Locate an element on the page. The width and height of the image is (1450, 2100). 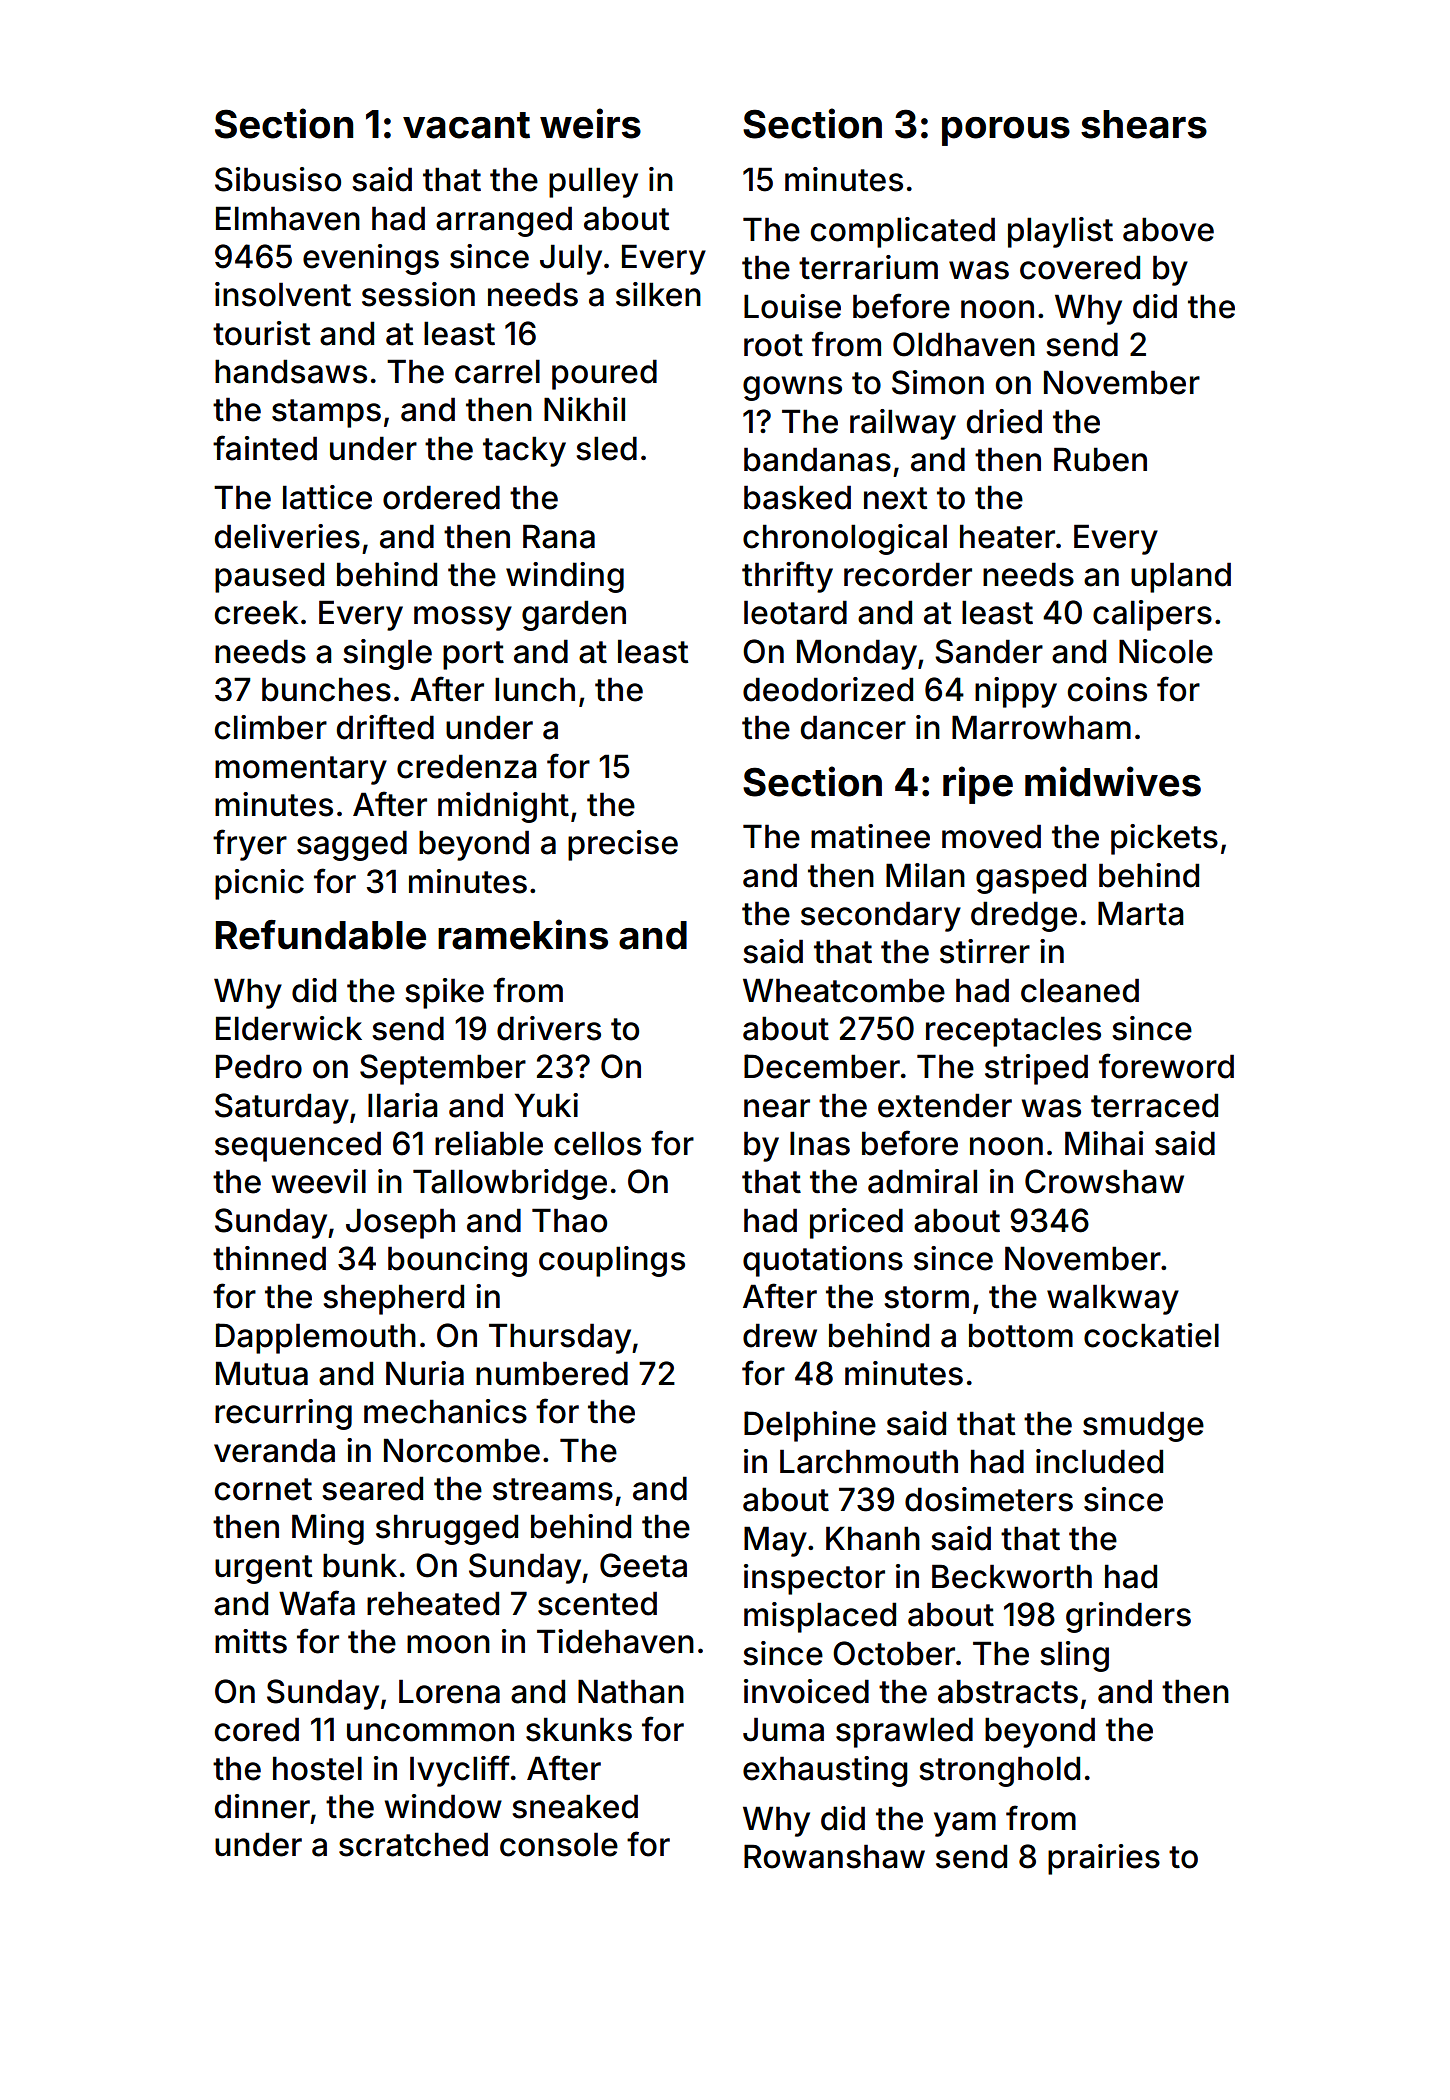
weirs is located at coordinates (590, 123).
